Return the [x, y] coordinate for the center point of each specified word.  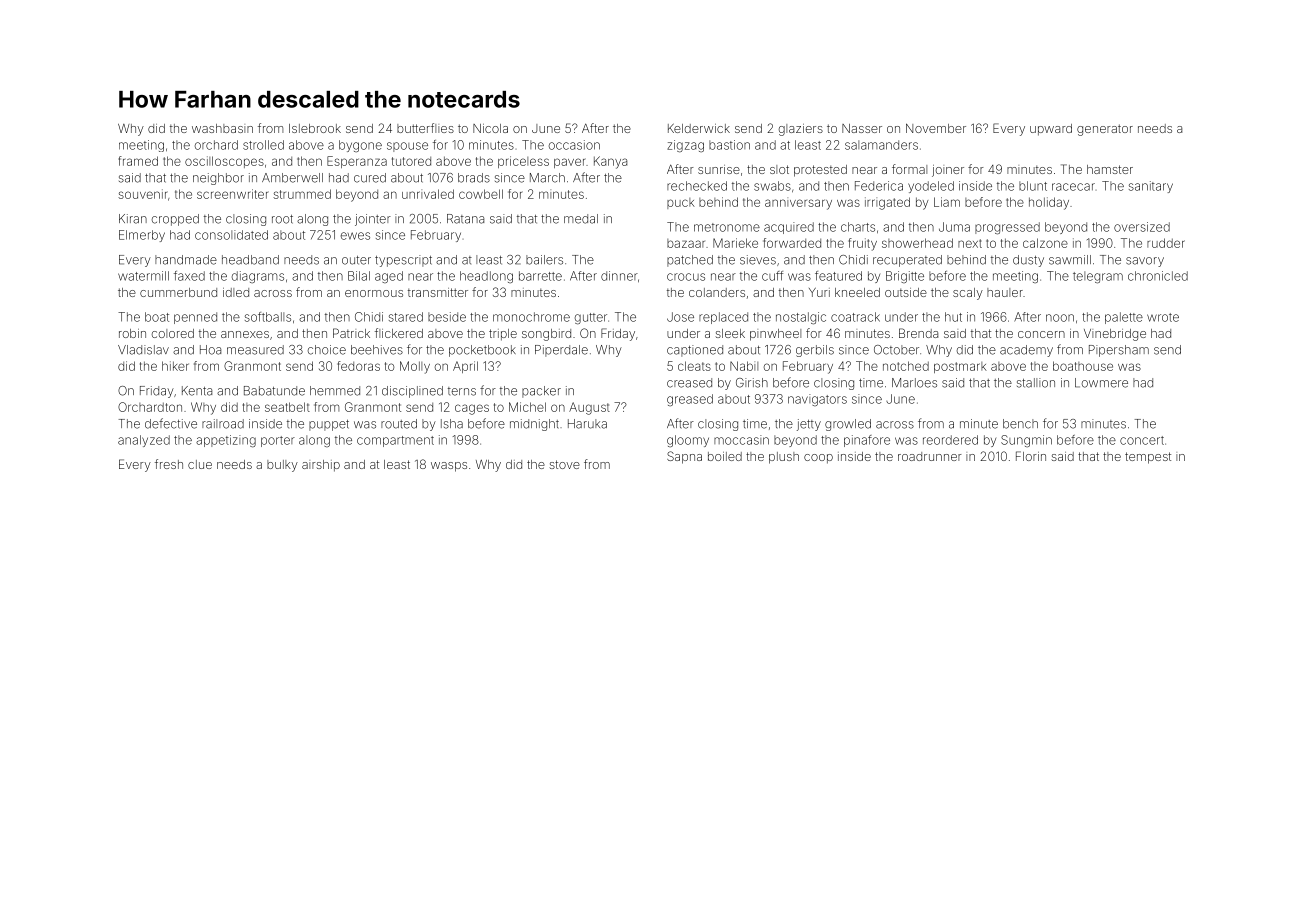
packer [541, 392]
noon [1060, 318]
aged [389, 277]
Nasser [862, 128]
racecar [1073, 187]
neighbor [218, 179]
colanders [717, 292]
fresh [169, 464]
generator [1105, 130]
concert [1142, 440]
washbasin [222, 128]
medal [581, 219]
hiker [175, 366]
